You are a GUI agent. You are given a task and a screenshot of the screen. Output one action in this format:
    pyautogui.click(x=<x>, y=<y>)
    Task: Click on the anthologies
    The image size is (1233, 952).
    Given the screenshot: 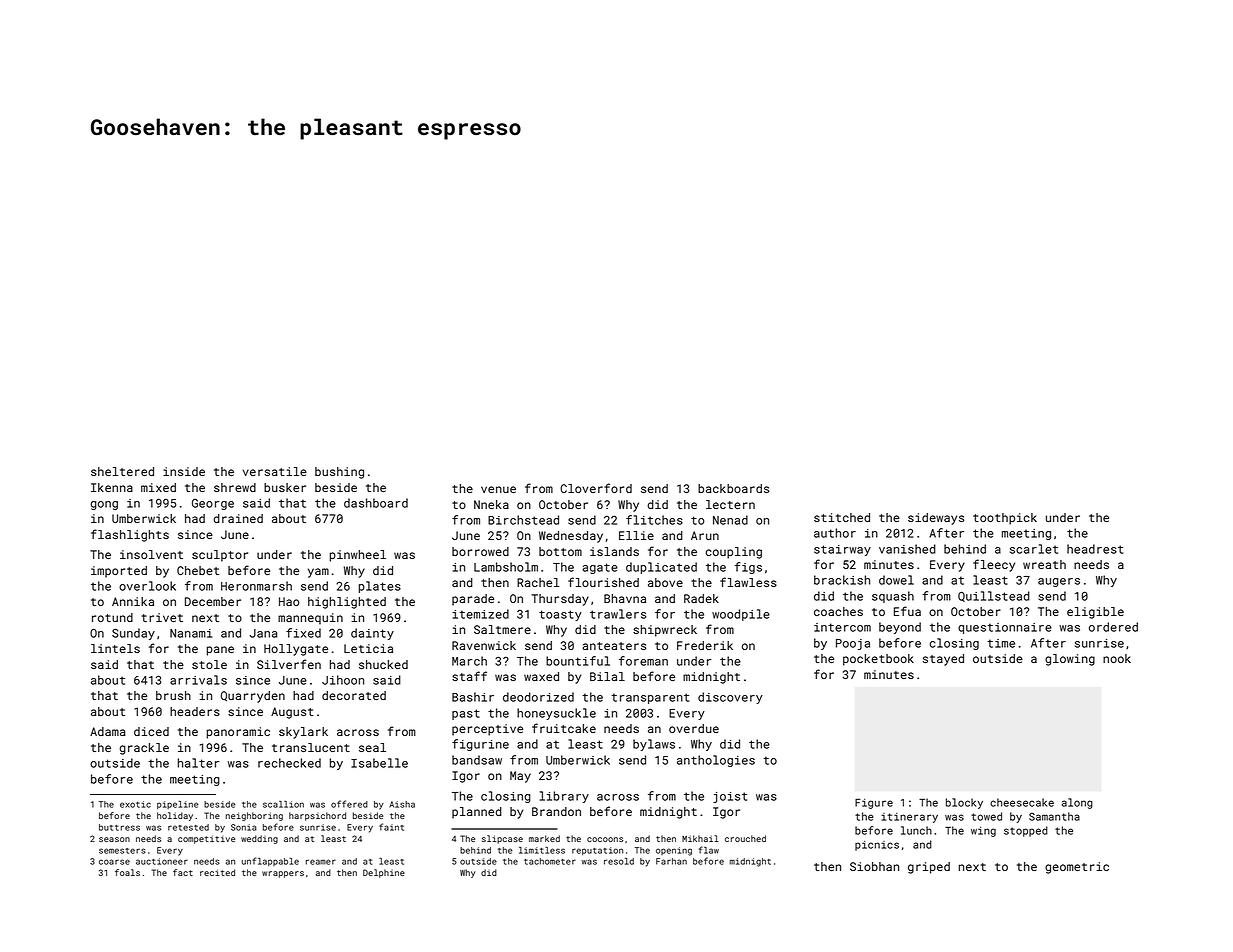 What is the action you would take?
    pyautogui.click(x=716, y=761)
